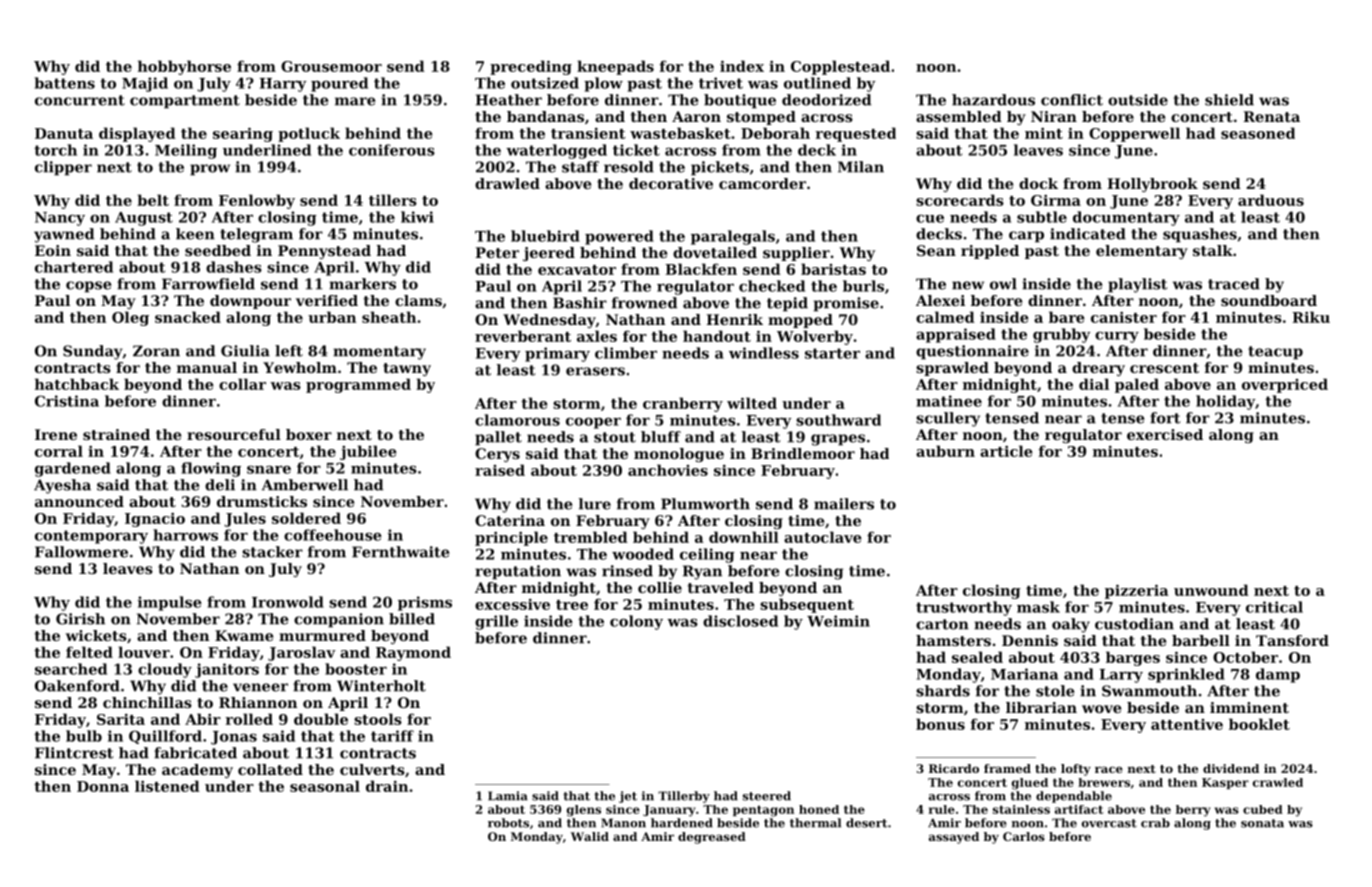 The width and height of the page is (1372, 887). Describe the element at coordinates (1038, 183) in the page. I see `dock` at that location.
